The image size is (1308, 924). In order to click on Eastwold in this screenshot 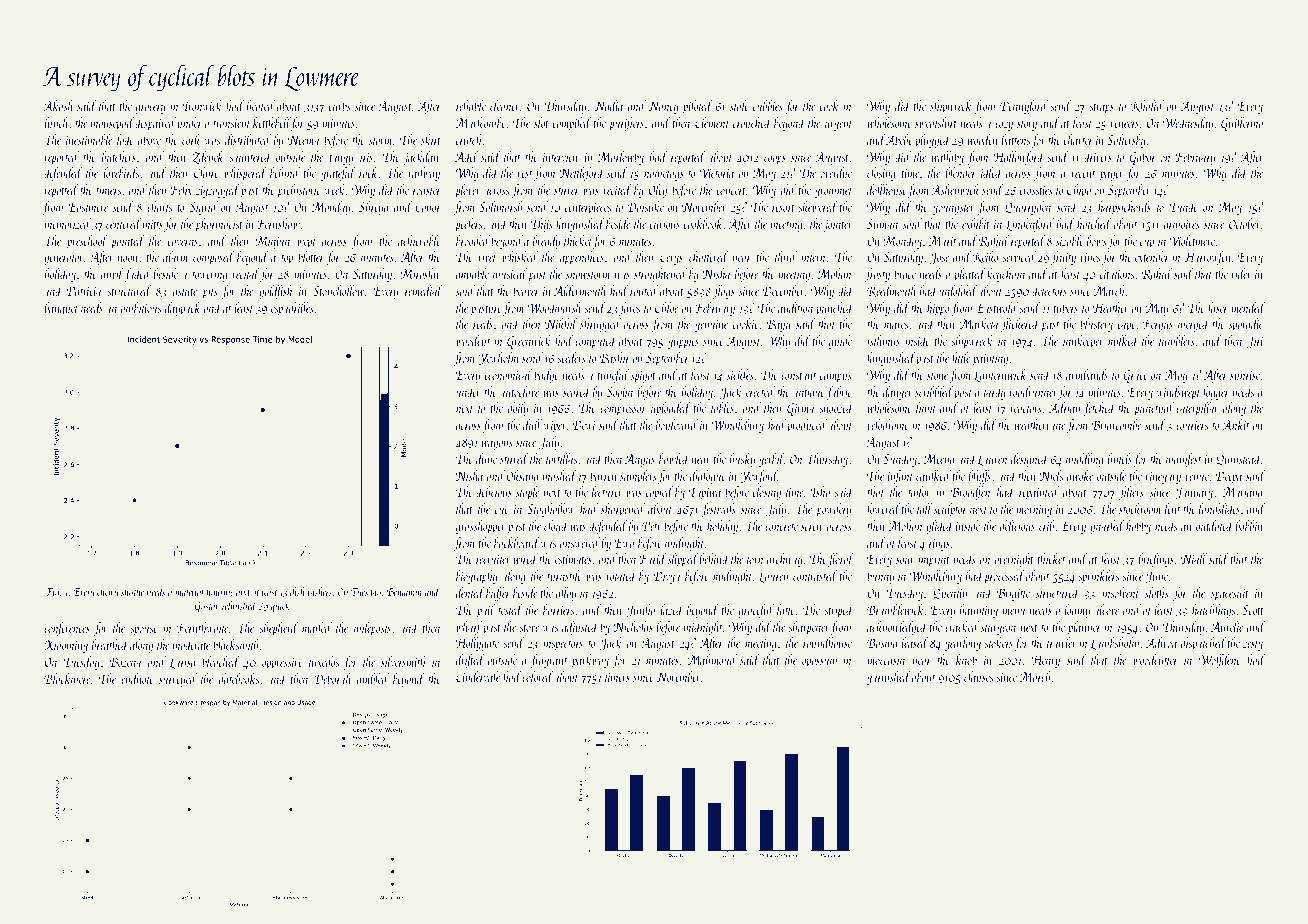, I will do `click(997, 307)`.
